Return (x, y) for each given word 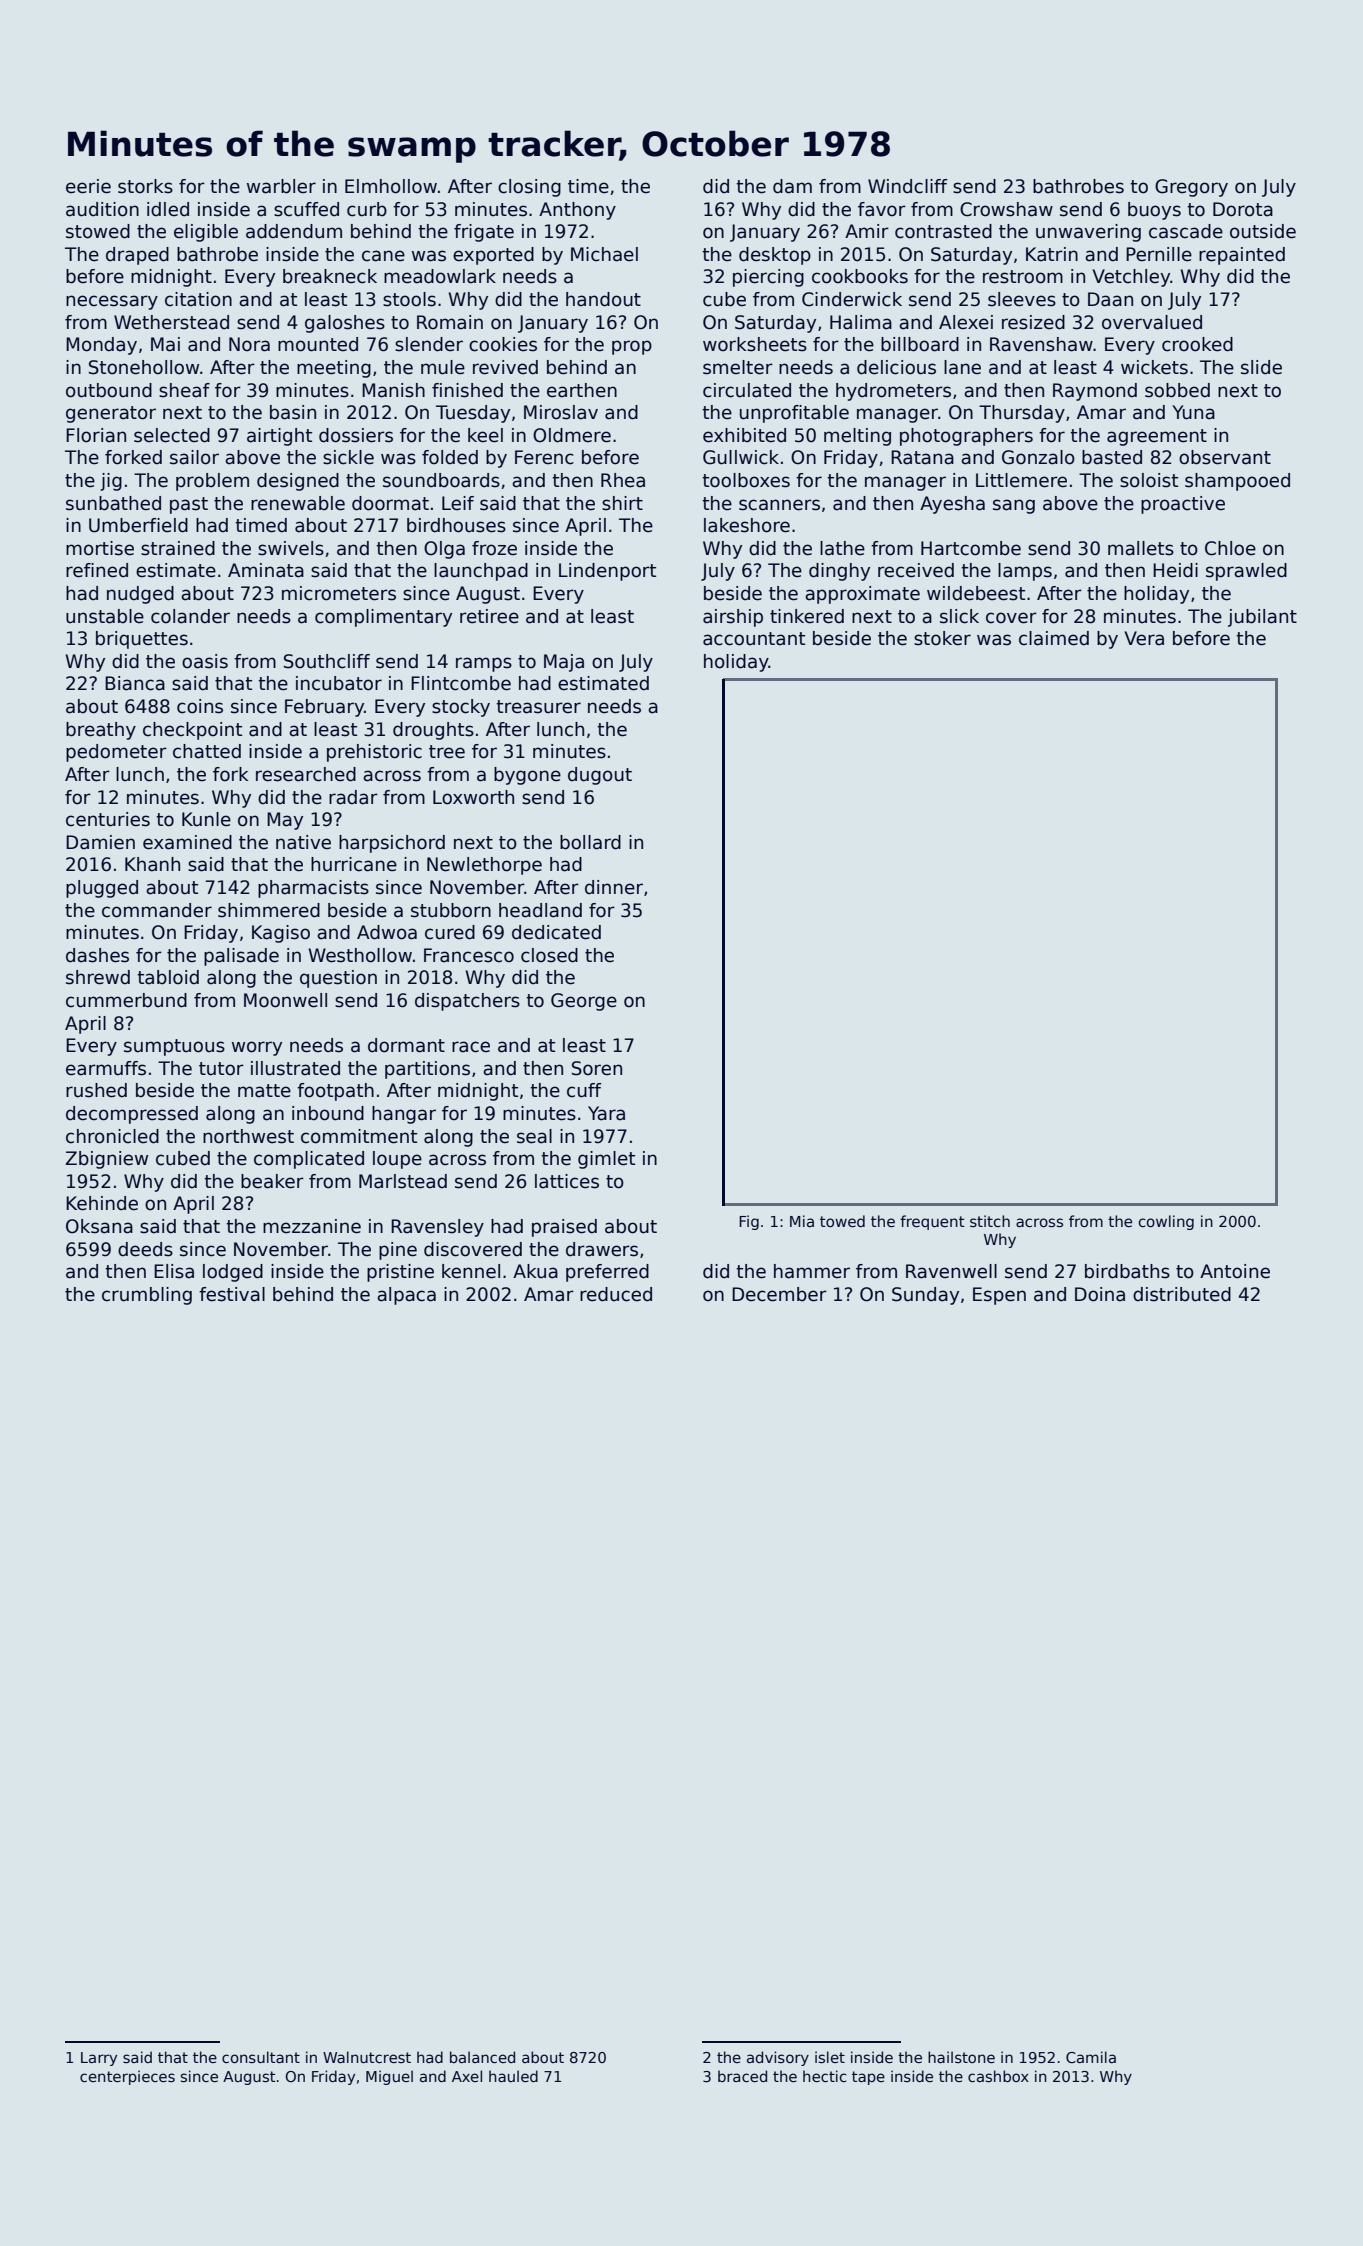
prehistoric (374, 753)
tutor (221, 1069)
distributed (1182, 1294)
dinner (614, 887)
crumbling (147, 1296)
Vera (1144, 638)
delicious (896, 367)
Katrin (1052, 254)
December (779, 1294)
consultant (261, 2057)
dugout (600, 776)
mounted (318, 344)
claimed (1054, 638)
